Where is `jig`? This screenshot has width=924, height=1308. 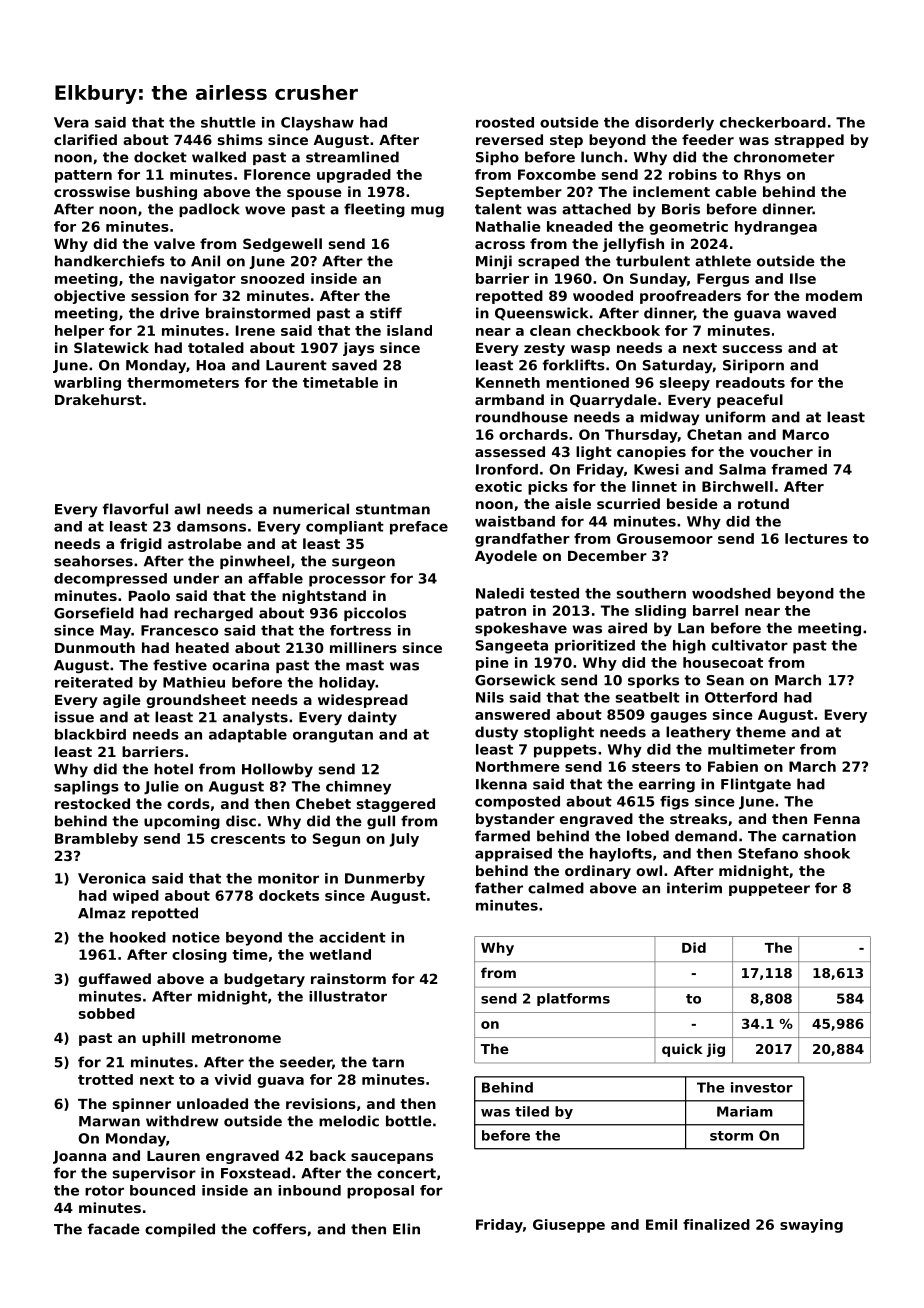
jig is located at coordinates (716, 1050).
